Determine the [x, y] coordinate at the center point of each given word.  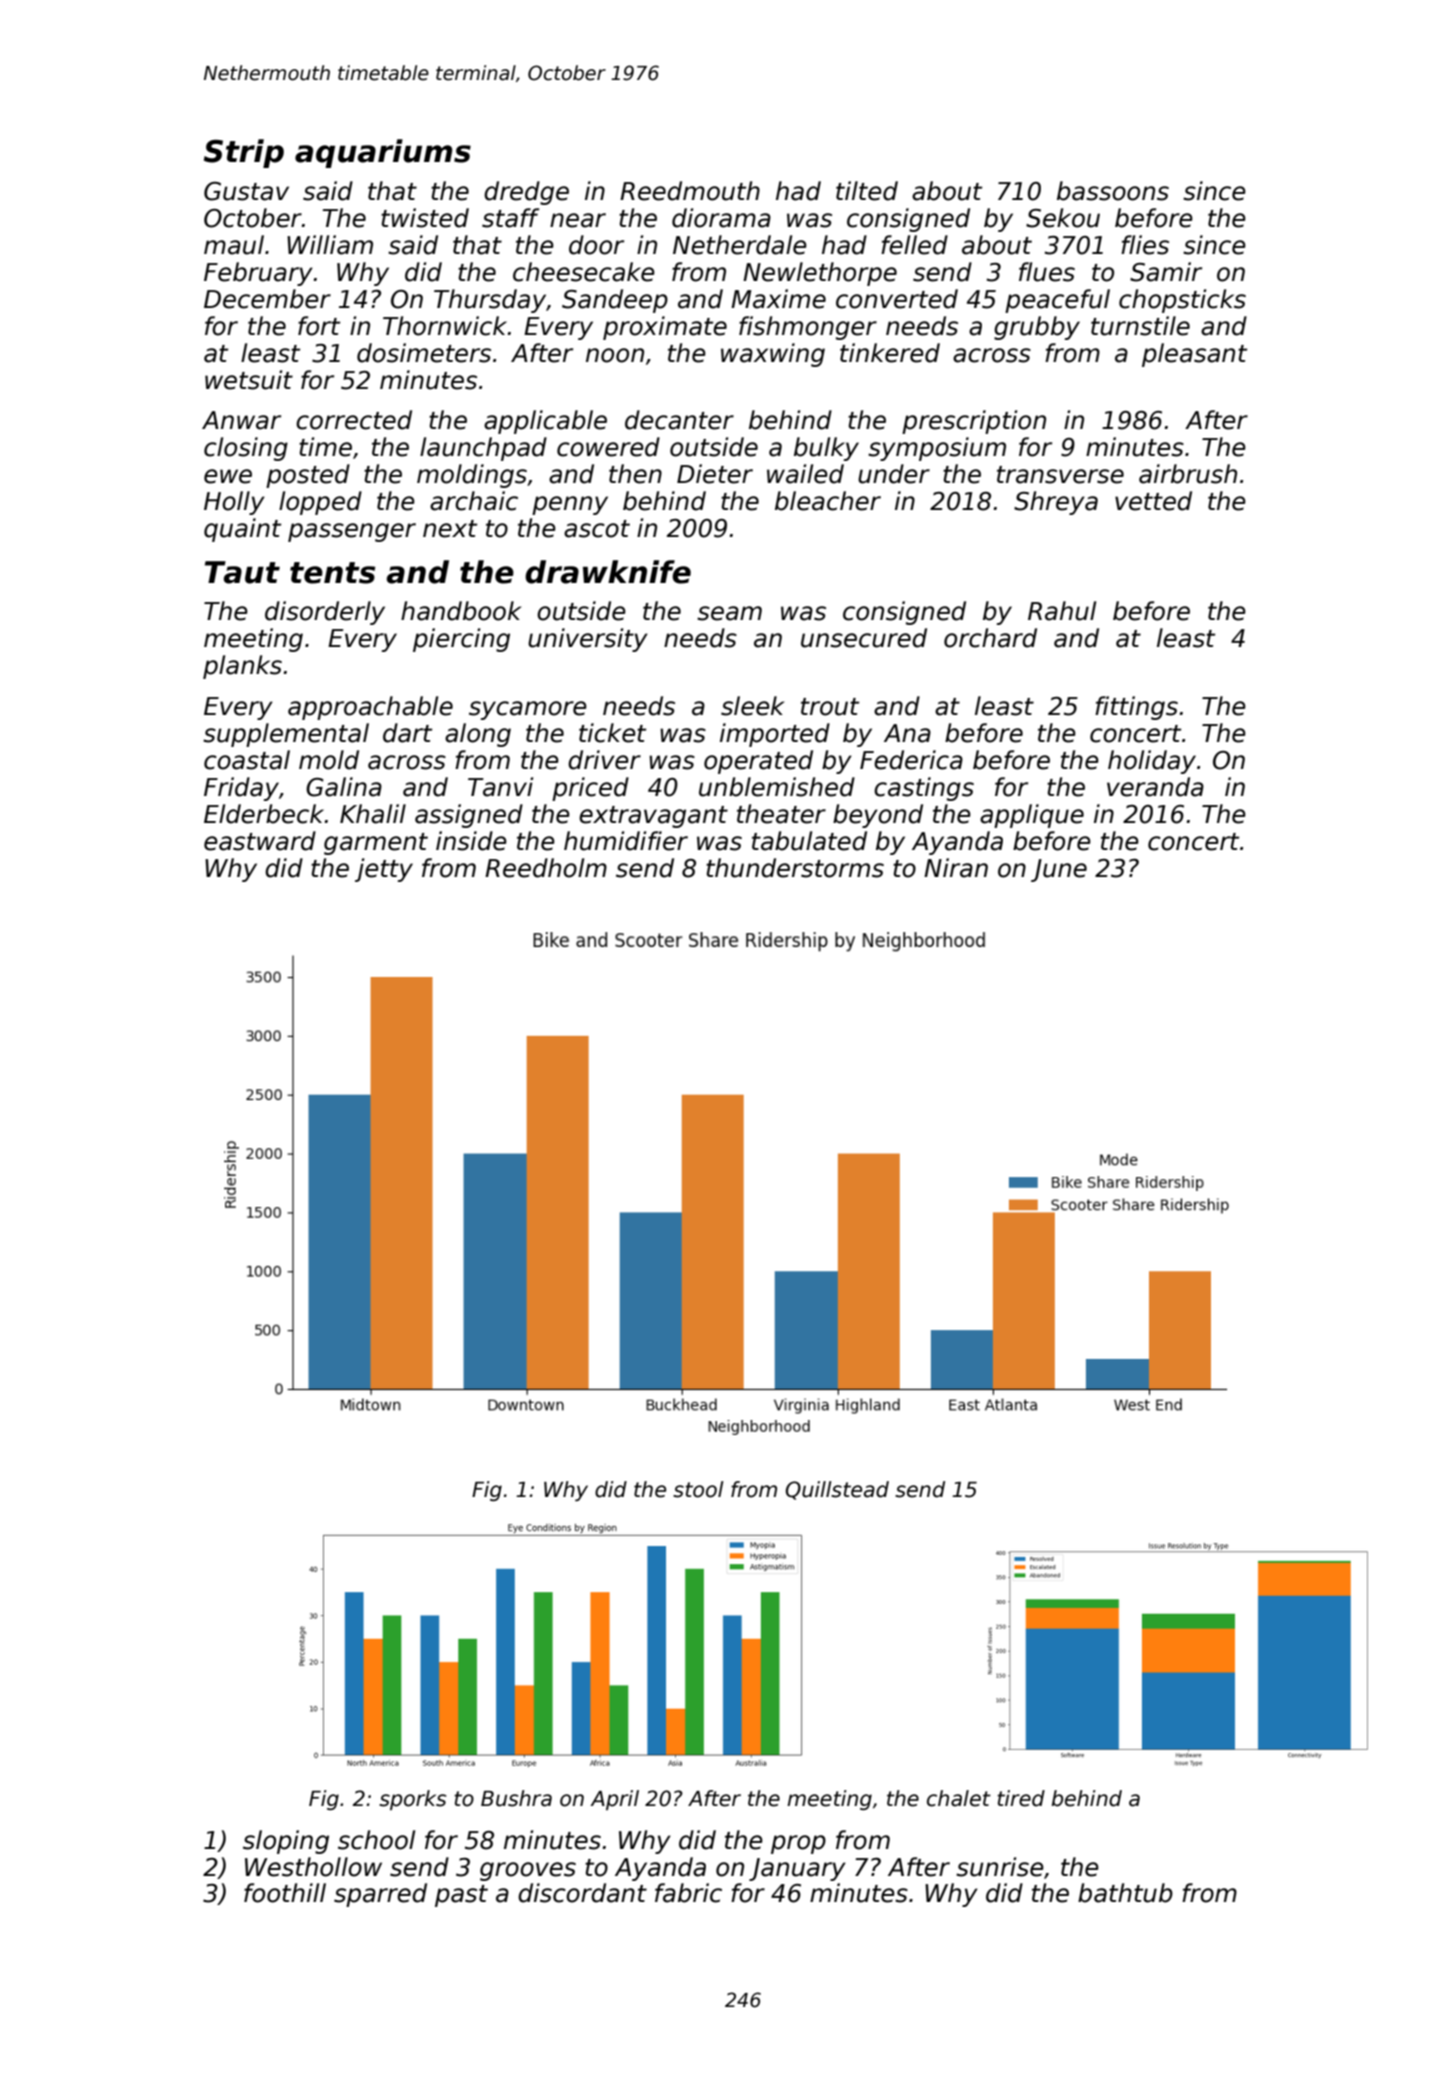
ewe [228, 476]
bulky [826, 449]
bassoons [1113, 191]
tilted [867, 191]
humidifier [626, 841]
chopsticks [1182, 301]
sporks [413, 1800]
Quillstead [837, 1490]
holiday [1152, 762]
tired [1021, 1798]
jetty [384, 870]
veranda [1155, 787]
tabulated [809, 841]
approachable [370, 708]
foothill [285, 1893]
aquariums [383, 153]
